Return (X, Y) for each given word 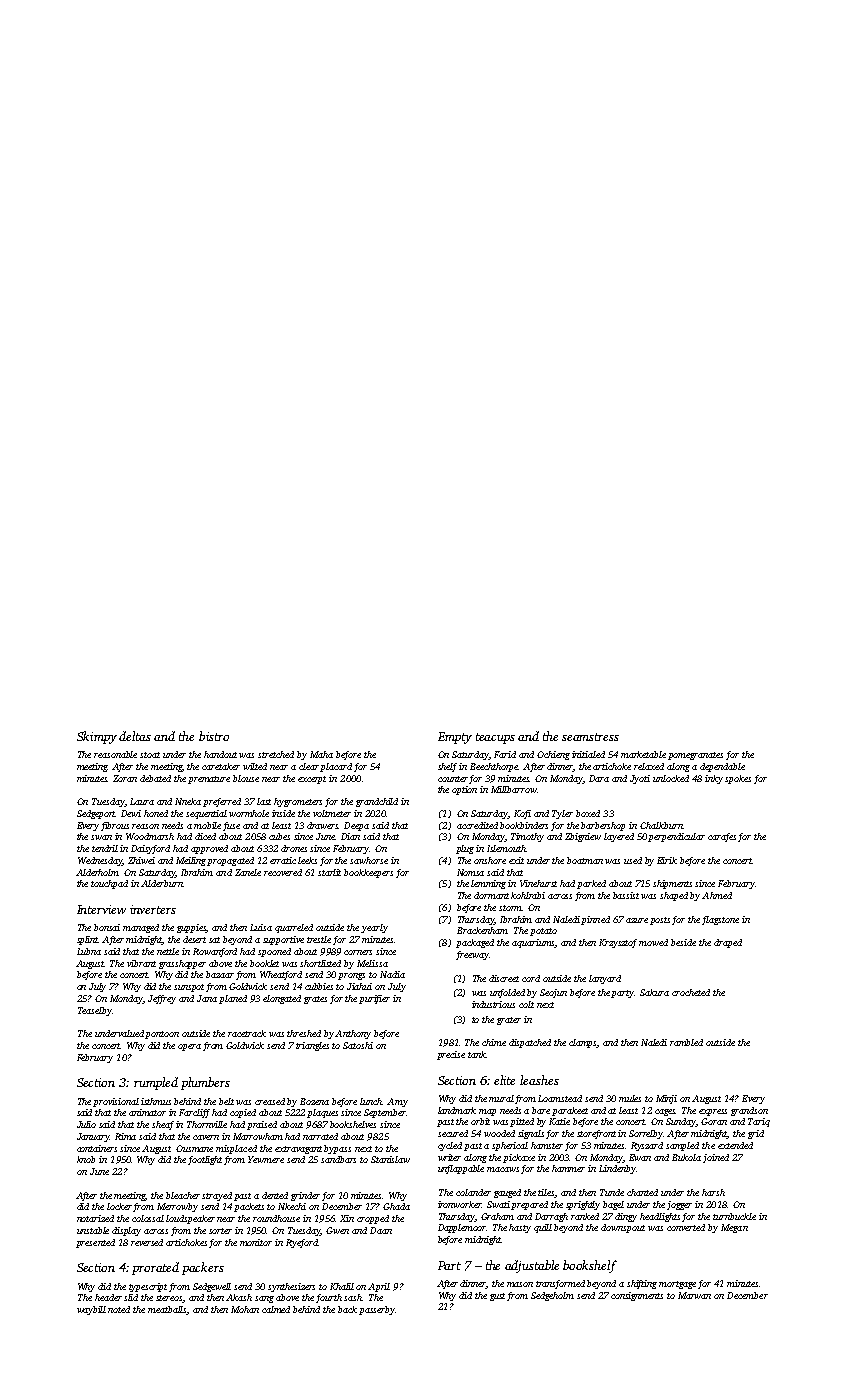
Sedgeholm (552, 1296)
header (108, 1297)
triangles (312, 1046)
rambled (686, 1042)
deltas (135, 736)
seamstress (590, 737)
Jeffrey (162, 999)
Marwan (694, 1295)
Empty (455, 738)
